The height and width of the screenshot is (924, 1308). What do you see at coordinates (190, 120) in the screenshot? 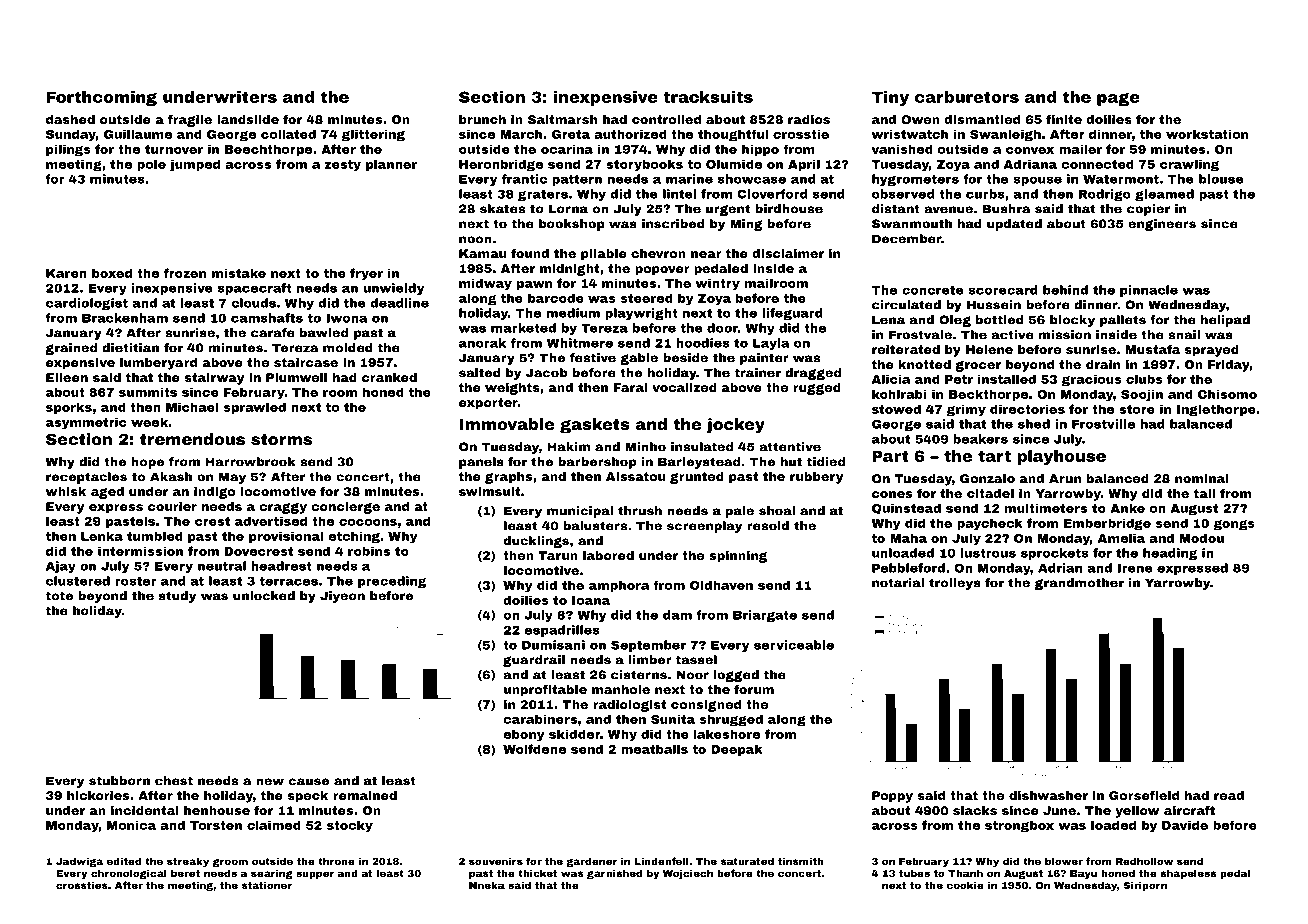
I see `fragile` at bounding box center [190, 120].
